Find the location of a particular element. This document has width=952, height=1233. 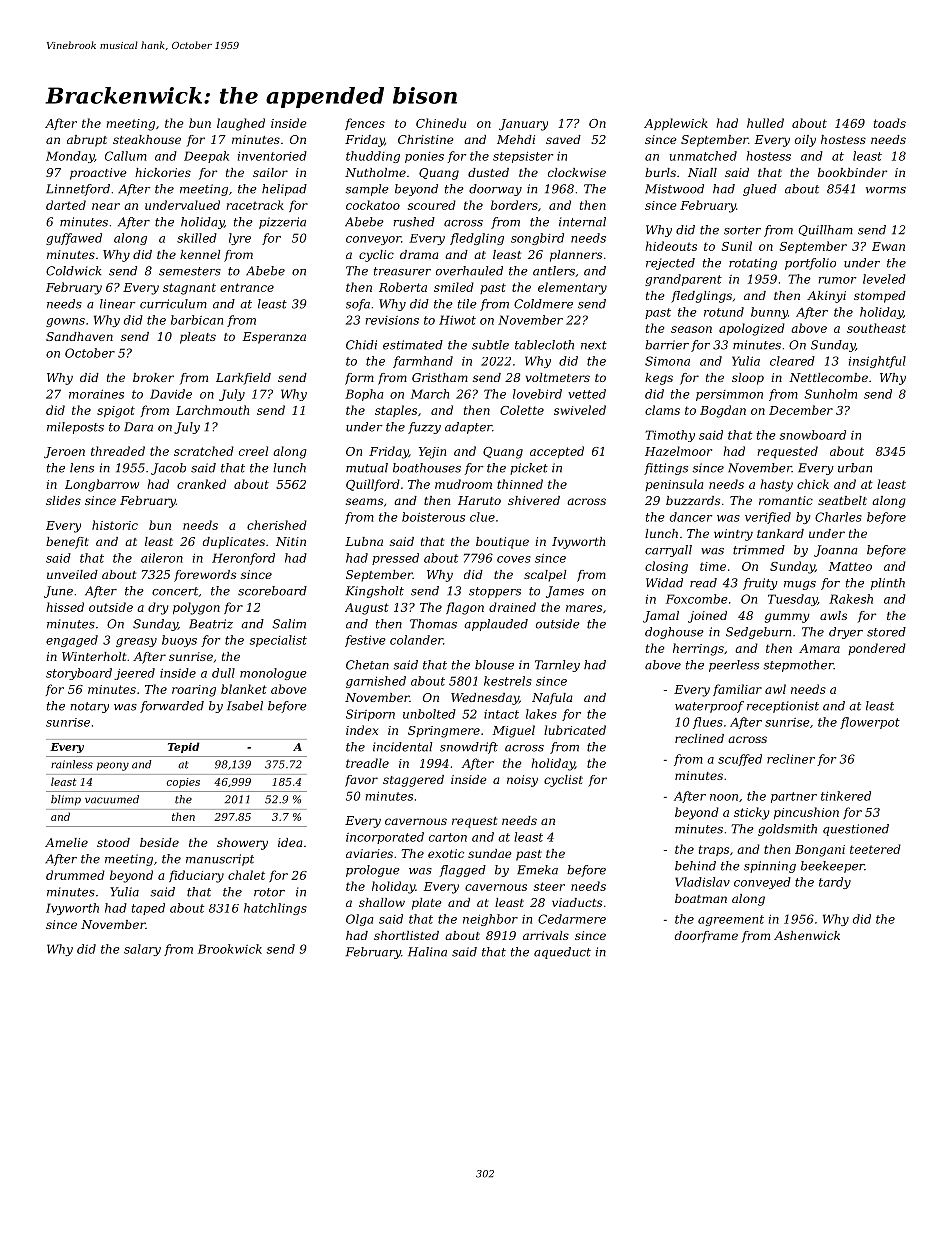

hulled is located at coordinates (765, 123).
